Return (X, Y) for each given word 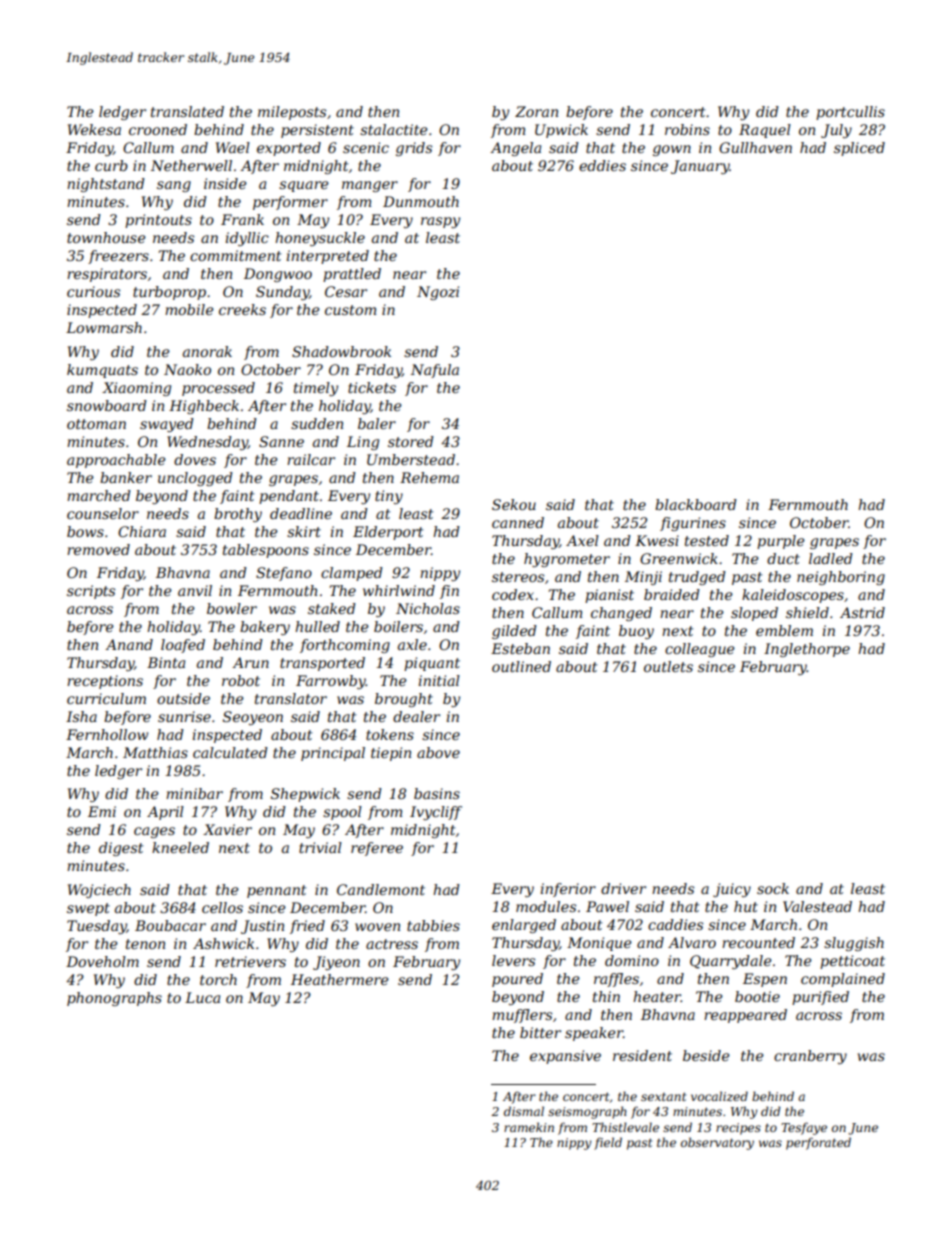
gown (672, 150)
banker (126, 477)
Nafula (435, 371)
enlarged (524, 926)
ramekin (529, 1127)
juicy (732, 890)
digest (121, 849)
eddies (602, 165)
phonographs (114, 999)
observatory (717, 1143)
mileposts (292, 113)
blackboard (696, 504)
